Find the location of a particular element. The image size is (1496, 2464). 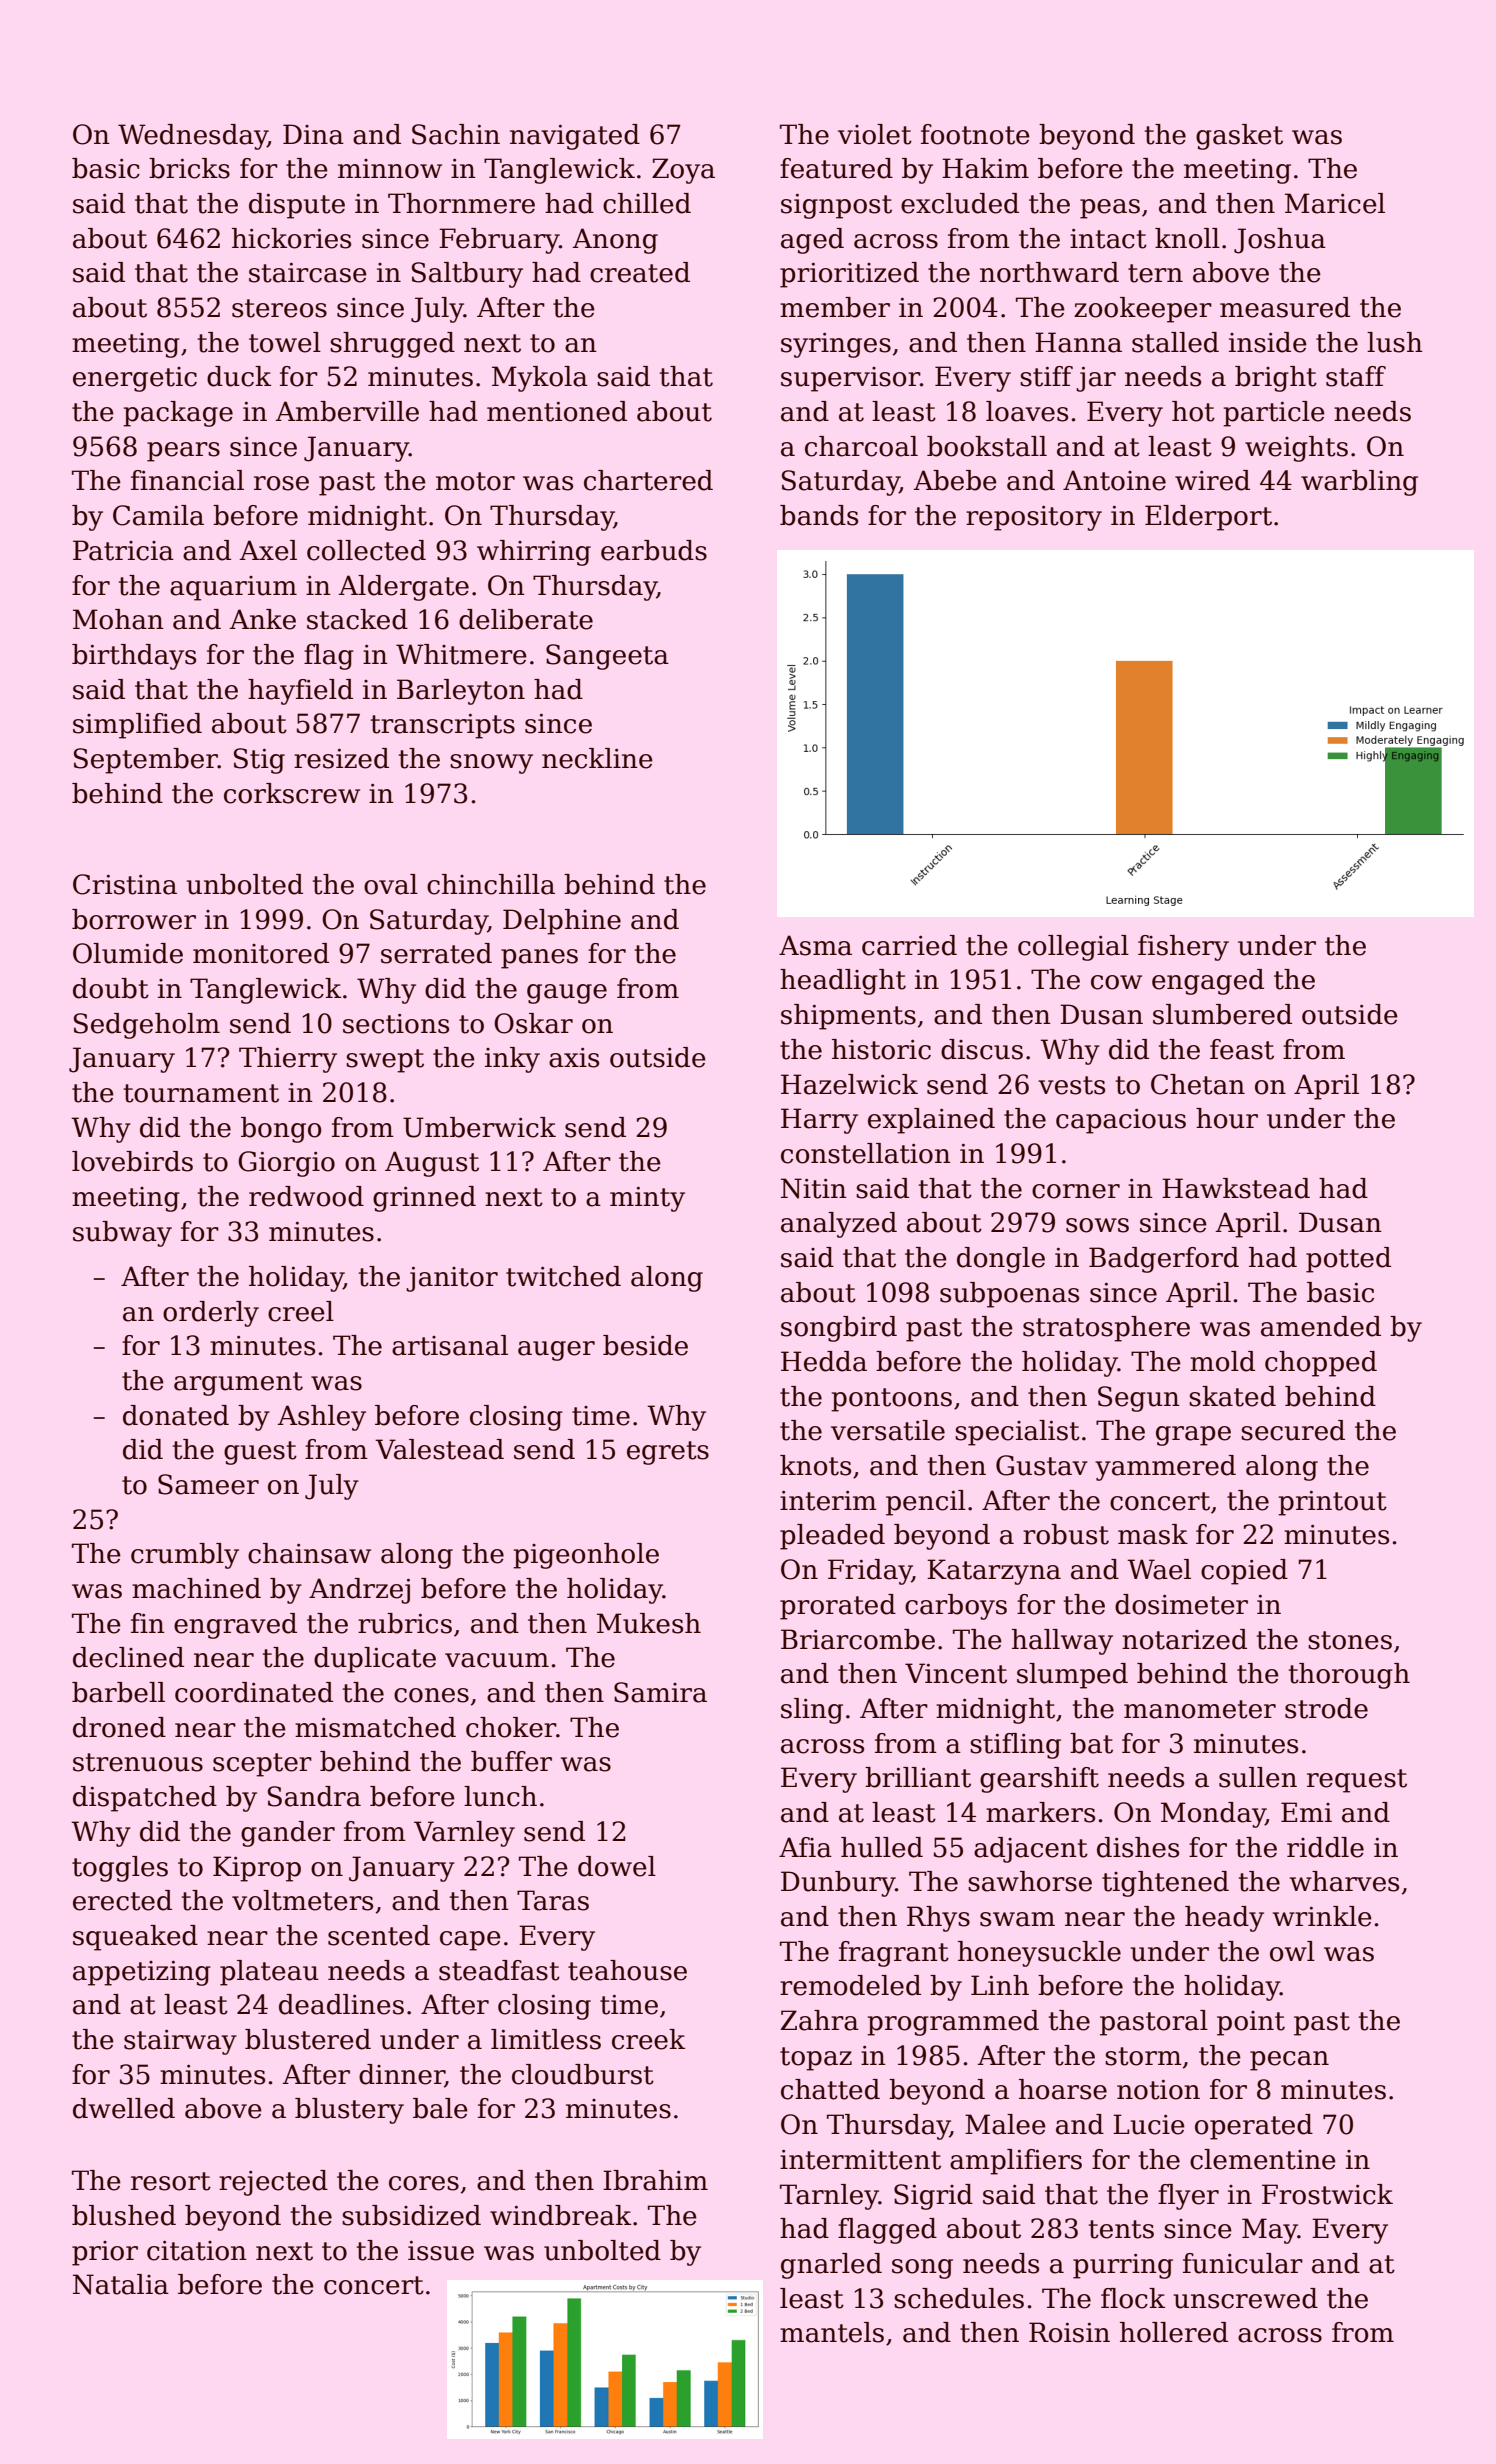

Delphine is located at coordinates (562, 922).
